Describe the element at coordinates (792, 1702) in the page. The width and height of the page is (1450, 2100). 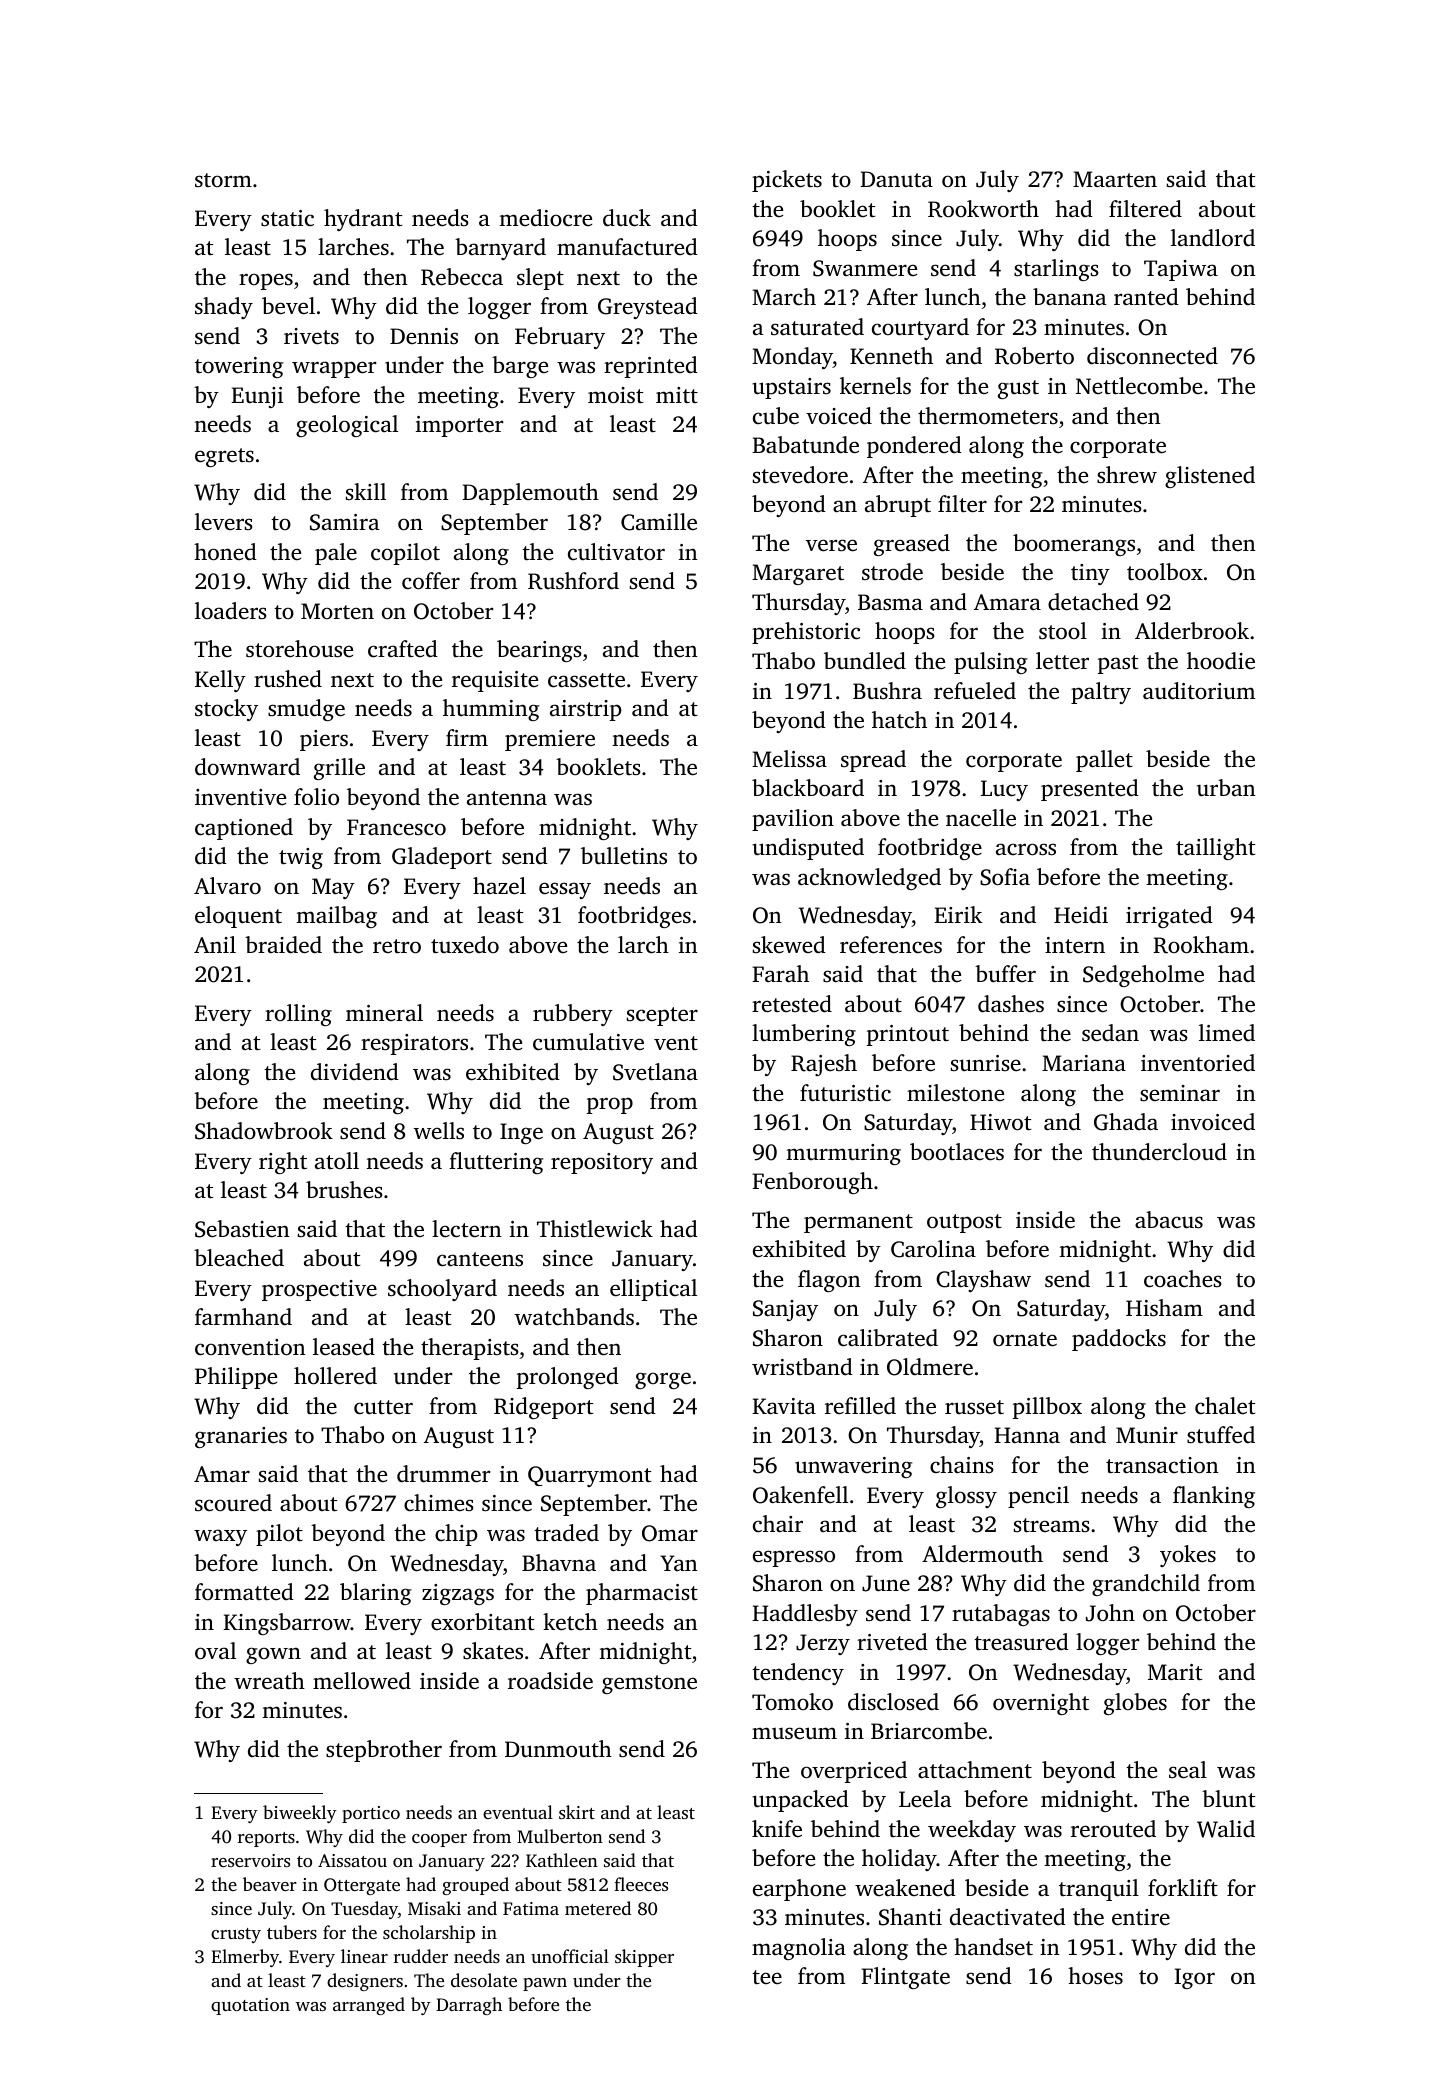
I see `Tomoko` at that location.
